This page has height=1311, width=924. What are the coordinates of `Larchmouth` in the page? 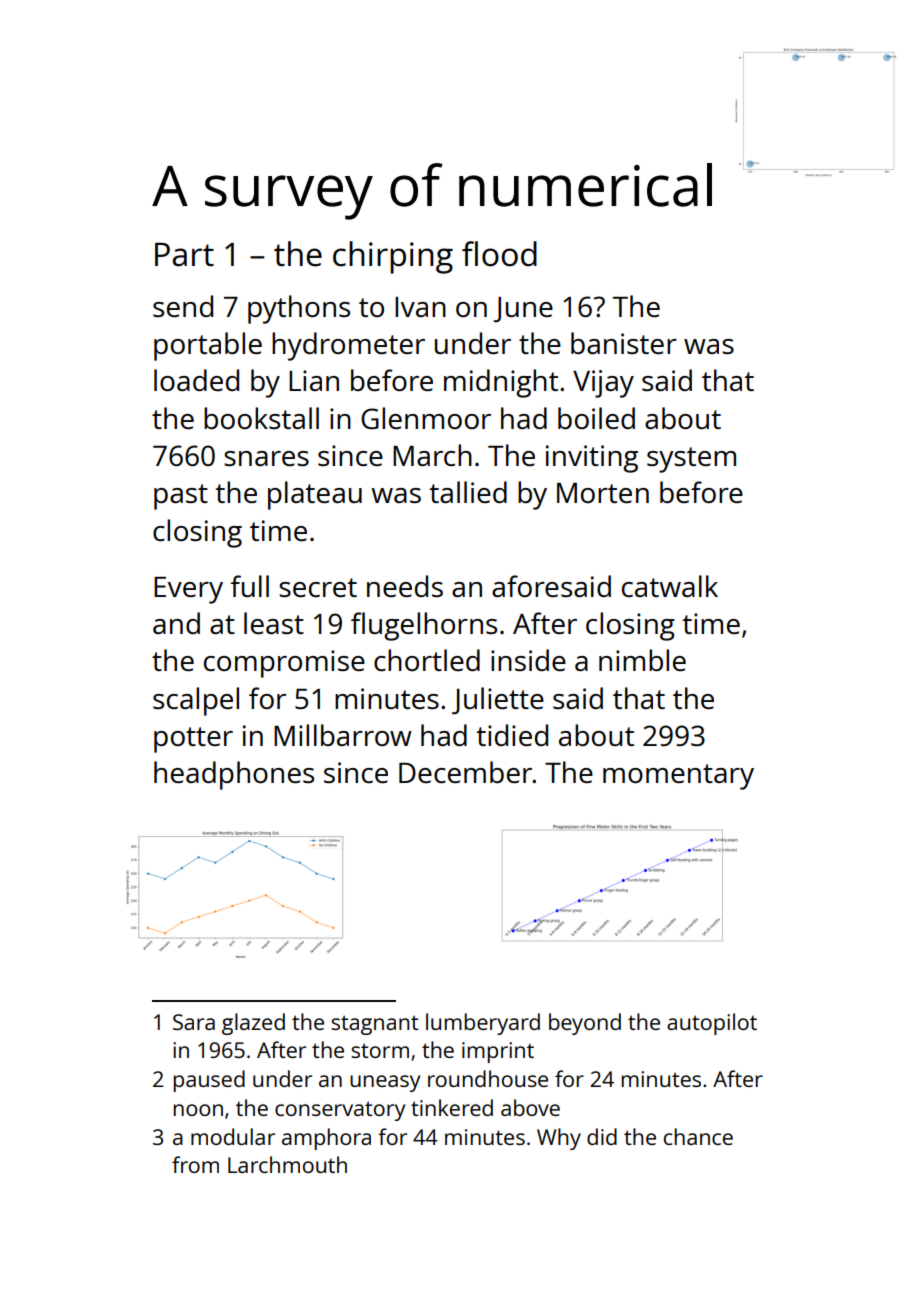 It's located at (287, 1164).
